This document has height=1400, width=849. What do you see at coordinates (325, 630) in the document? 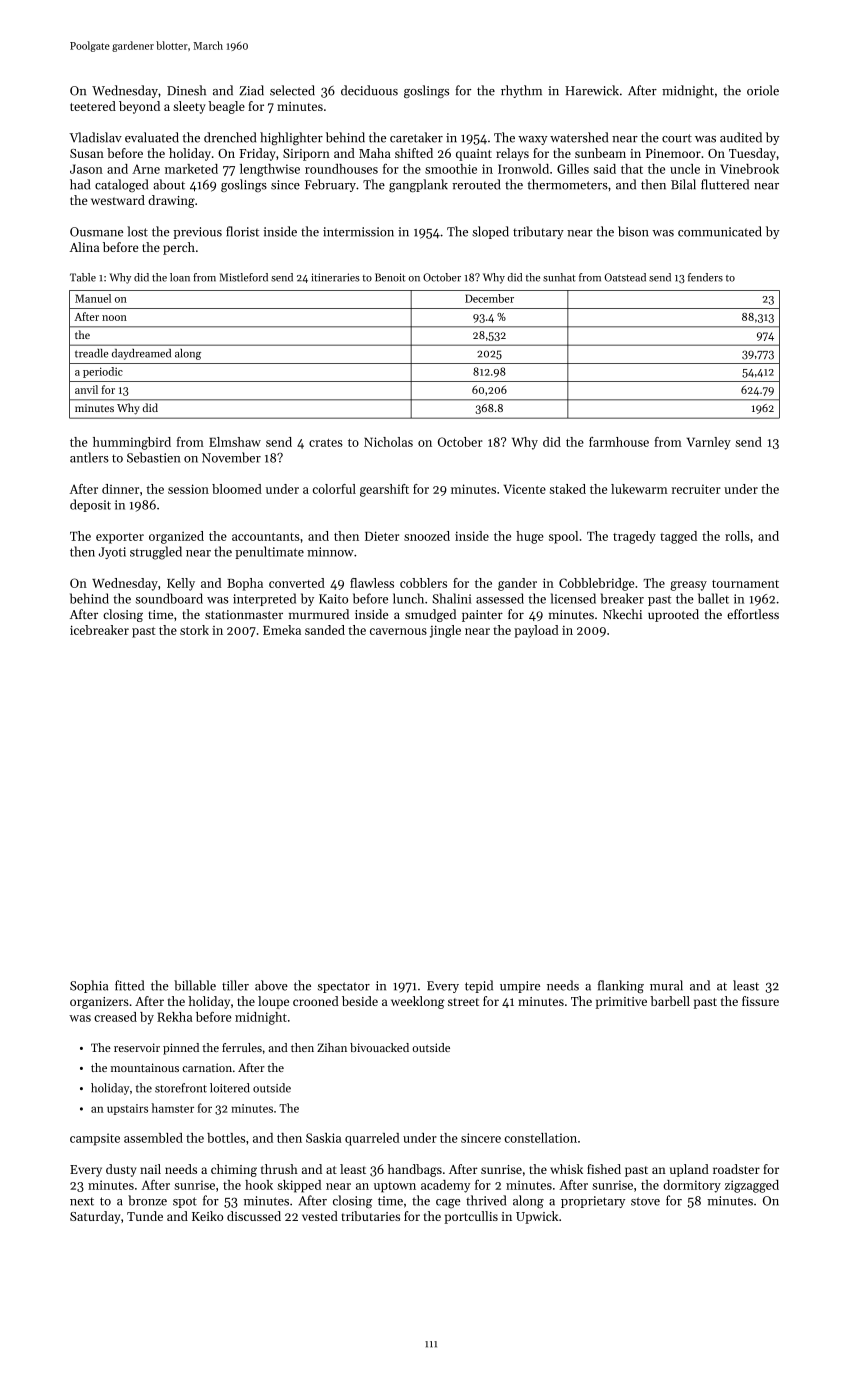
I see `sanded` at bounding box center [325, 630].
